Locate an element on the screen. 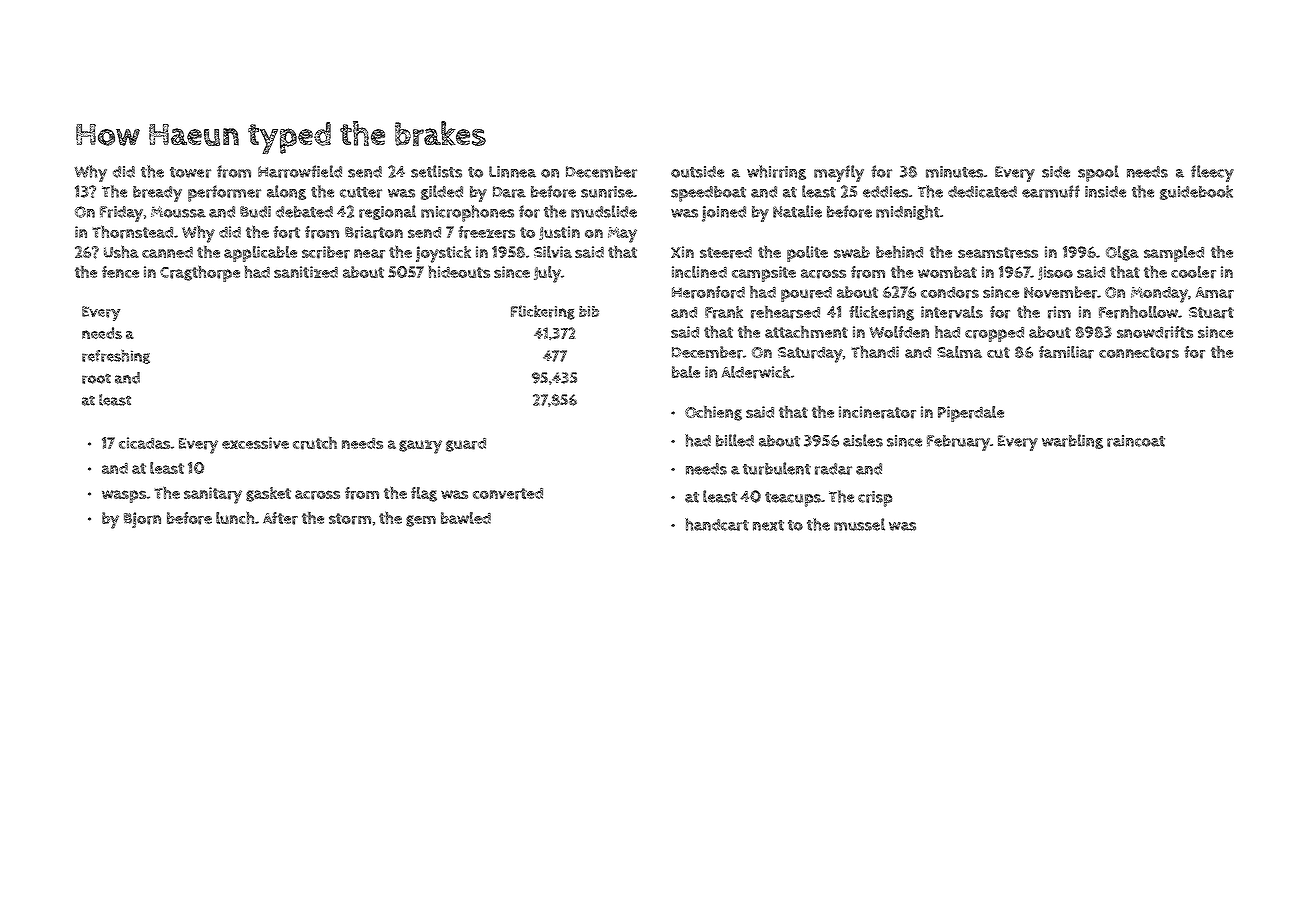 Image resolution: width=1308 pixels, height=924 pixels. root is located at coordinates (96, 379).
